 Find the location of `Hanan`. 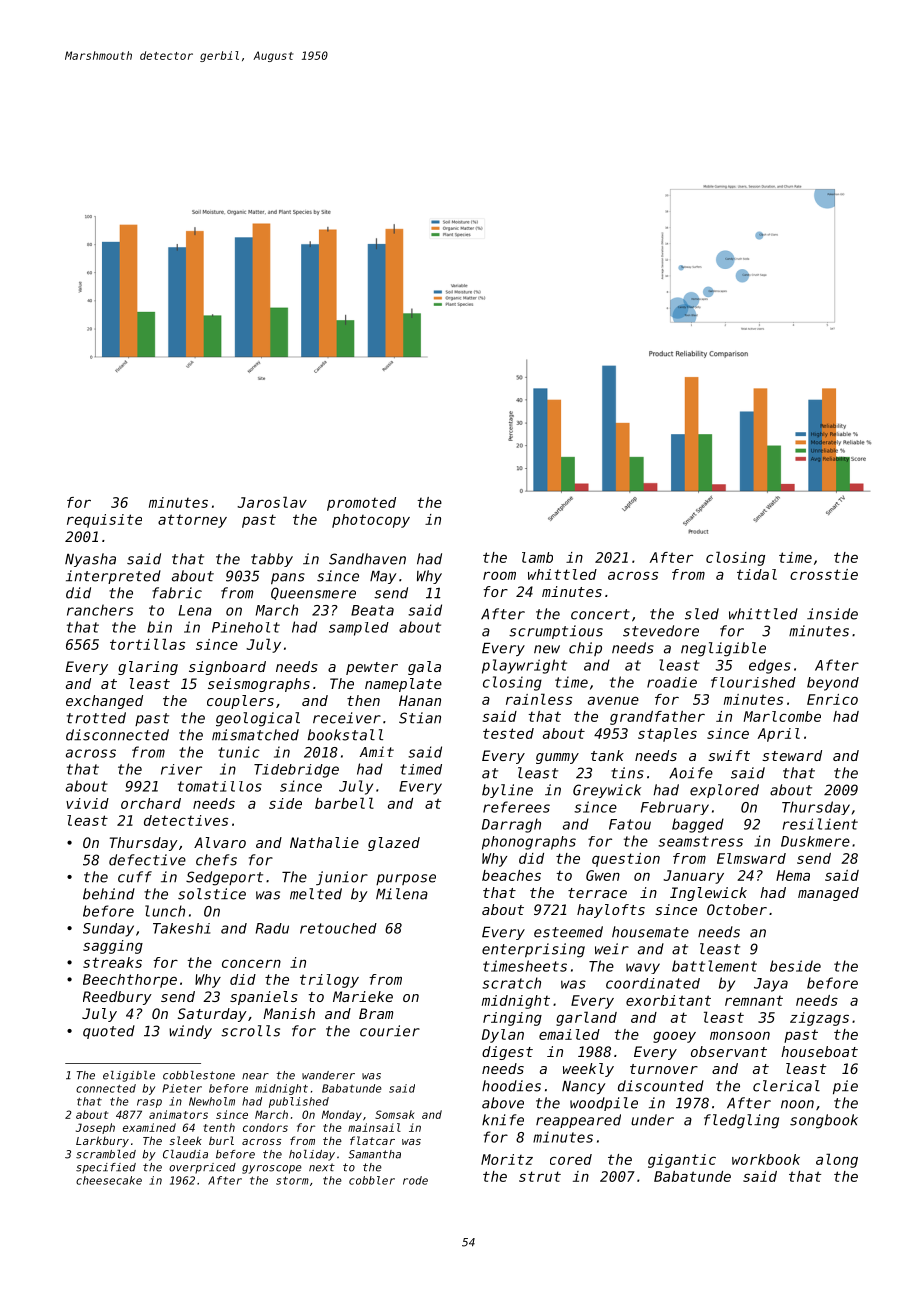

Hanan is located at coordinates (420, 700).
